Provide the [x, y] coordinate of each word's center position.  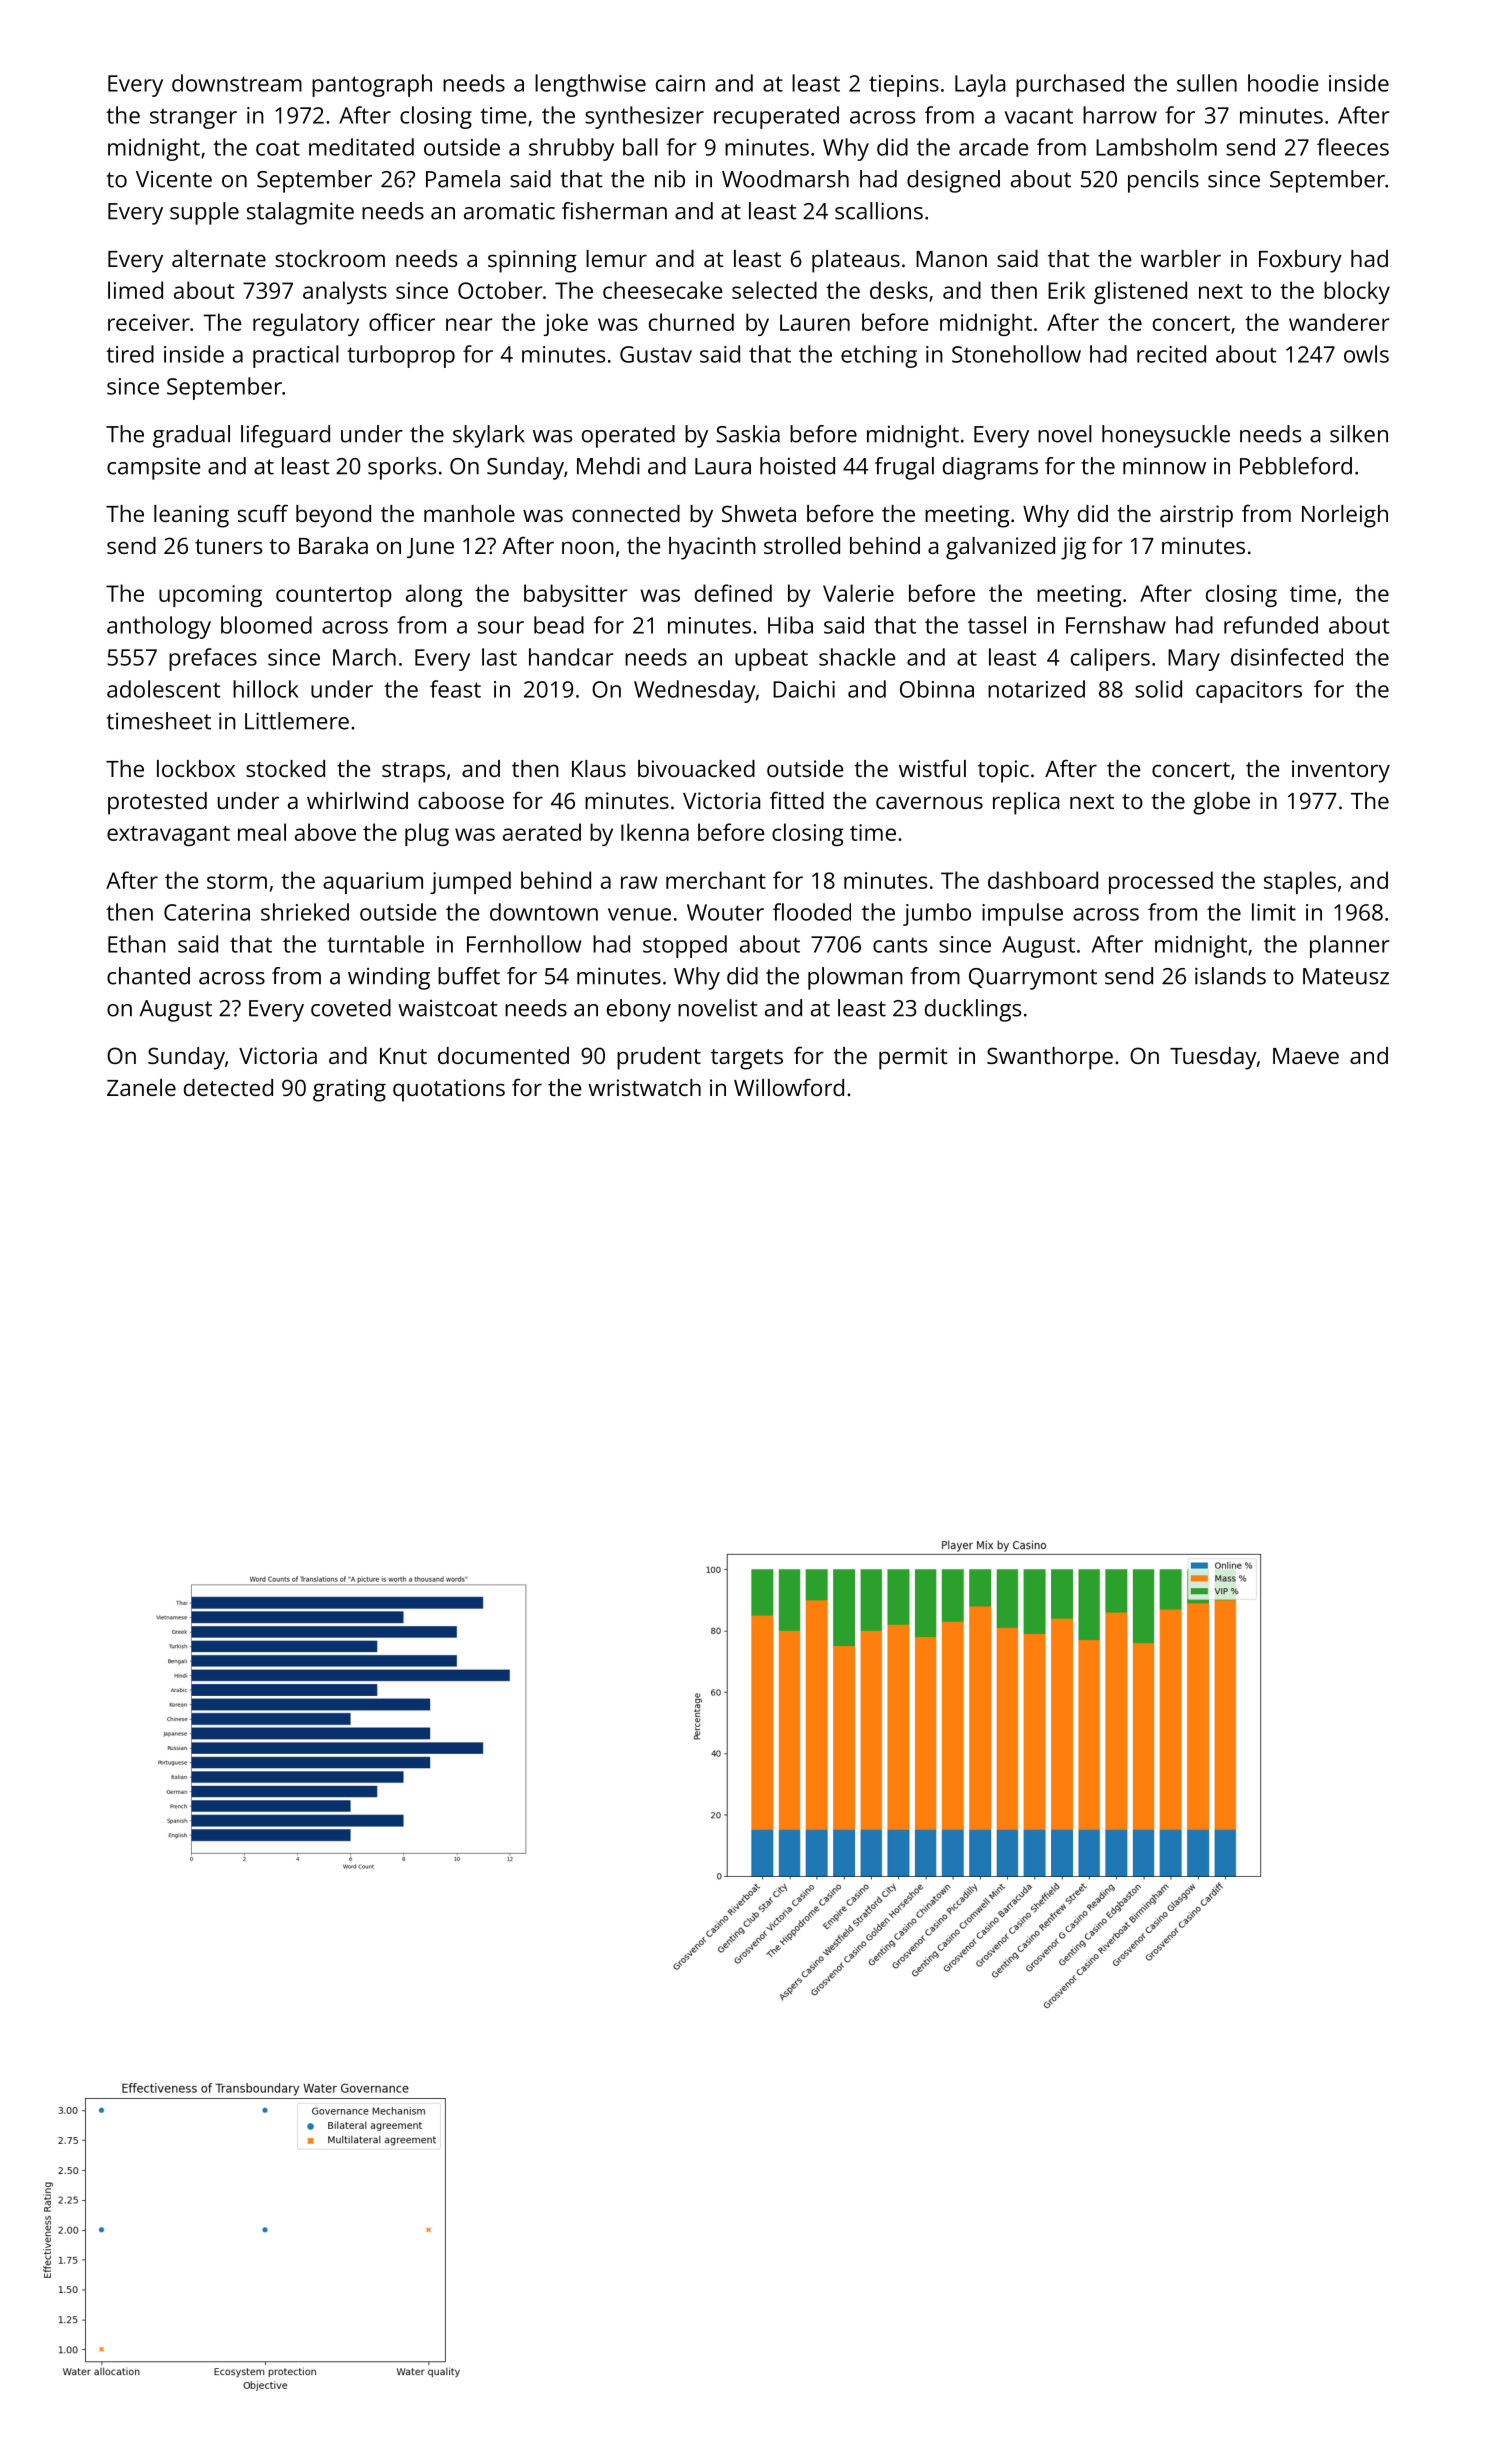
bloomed [266, 625]
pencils [1163, 181]
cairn [680, 83]
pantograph [372, 85]
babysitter [576, 595]
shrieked [305, 912]
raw [639, 882]
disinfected [1287, 657]
